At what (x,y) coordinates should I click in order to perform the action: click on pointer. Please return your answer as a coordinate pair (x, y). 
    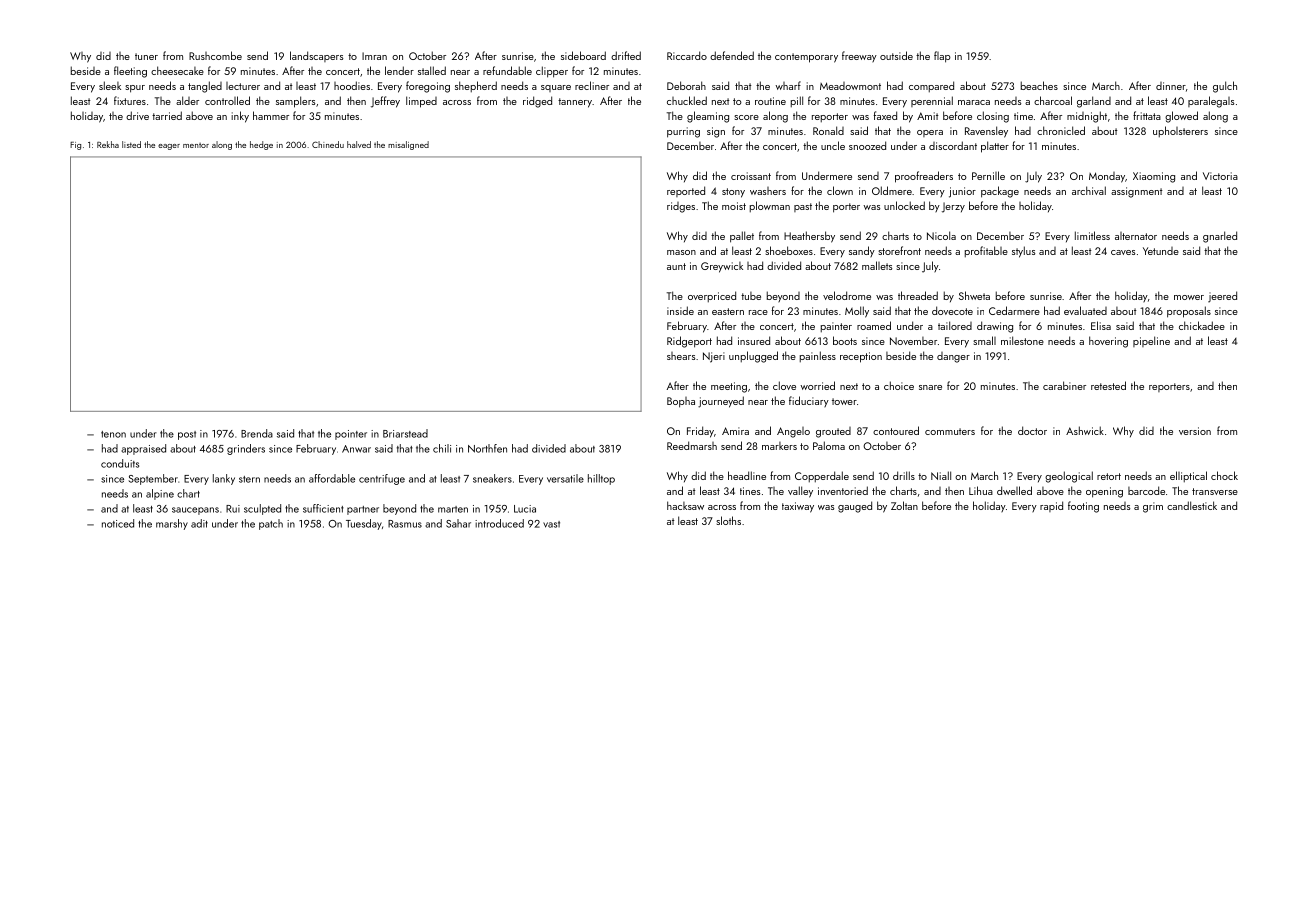
    Looking at the image, I should click on (351, 435).
